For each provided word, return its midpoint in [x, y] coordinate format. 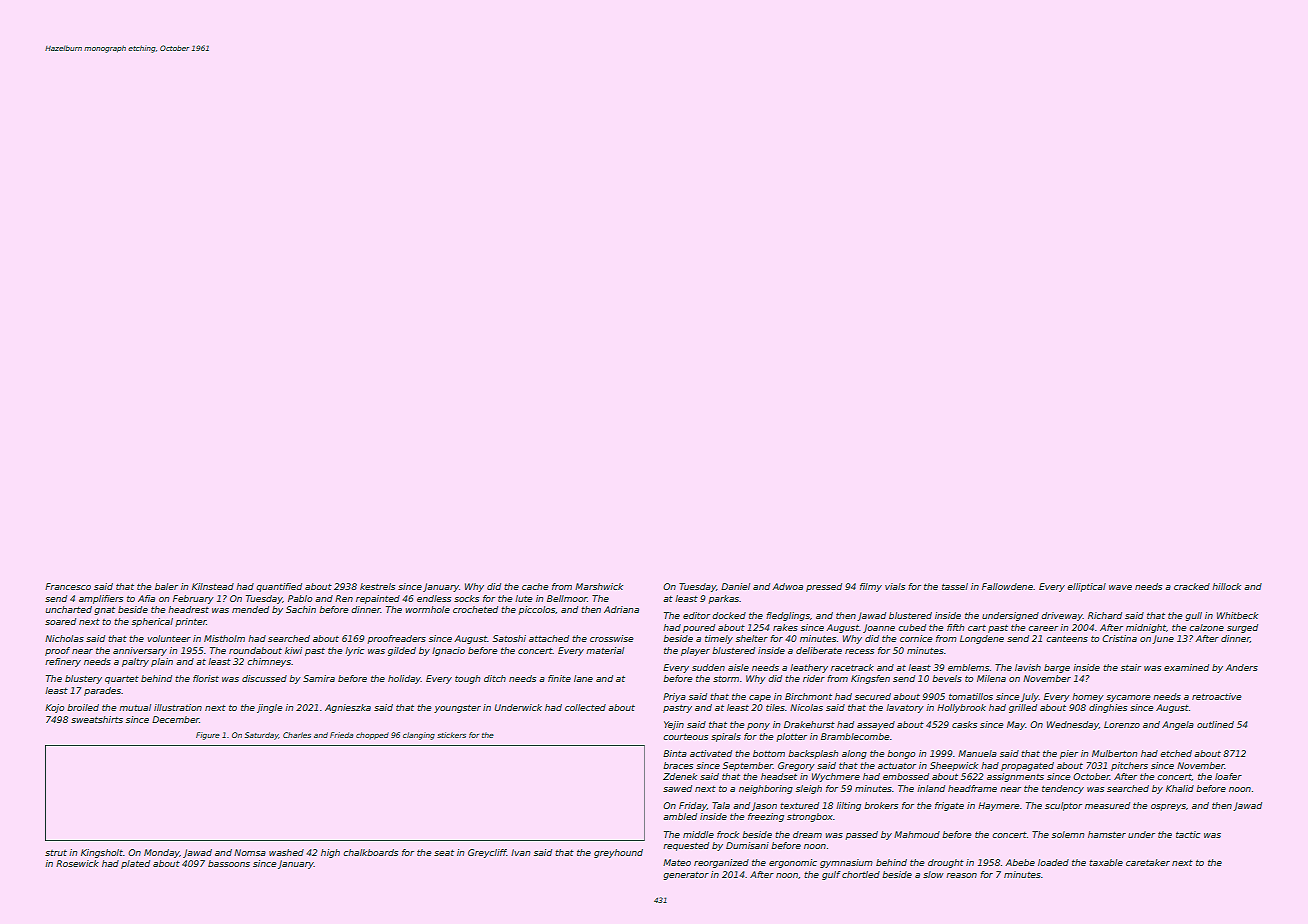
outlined [1215, 724]
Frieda [341, 735]
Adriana [621, 609]
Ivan [520, 852]
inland [931, 788]
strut [56, 853]
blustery [83, 679]
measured [1107, 805]
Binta [675, 753]
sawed [677, 788]
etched [1176, 753]
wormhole [428, 609]
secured [873, 696]
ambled [680, 816]
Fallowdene [1007, 586]
